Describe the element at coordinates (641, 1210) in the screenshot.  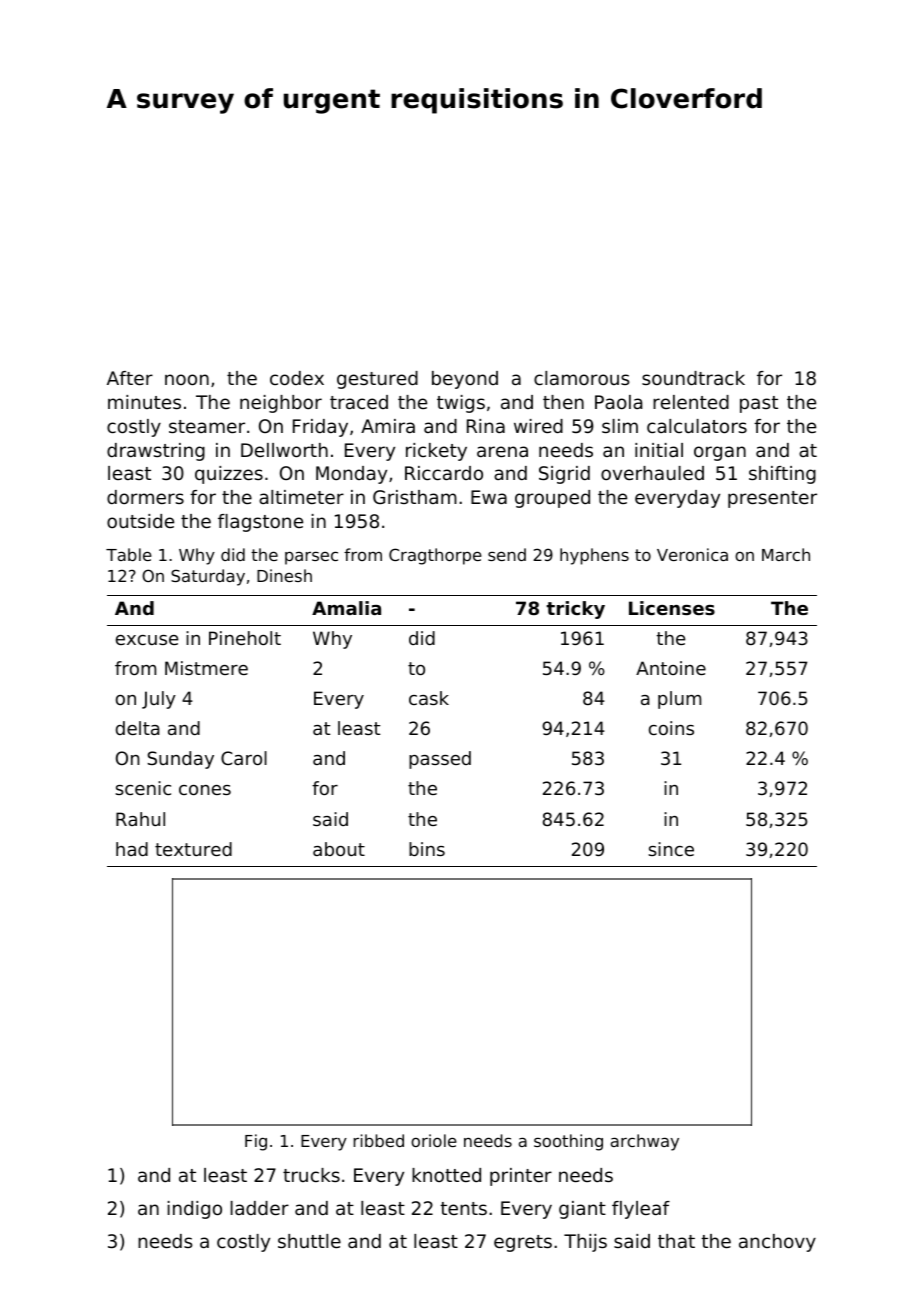
I see `flyleaf` at that location.
